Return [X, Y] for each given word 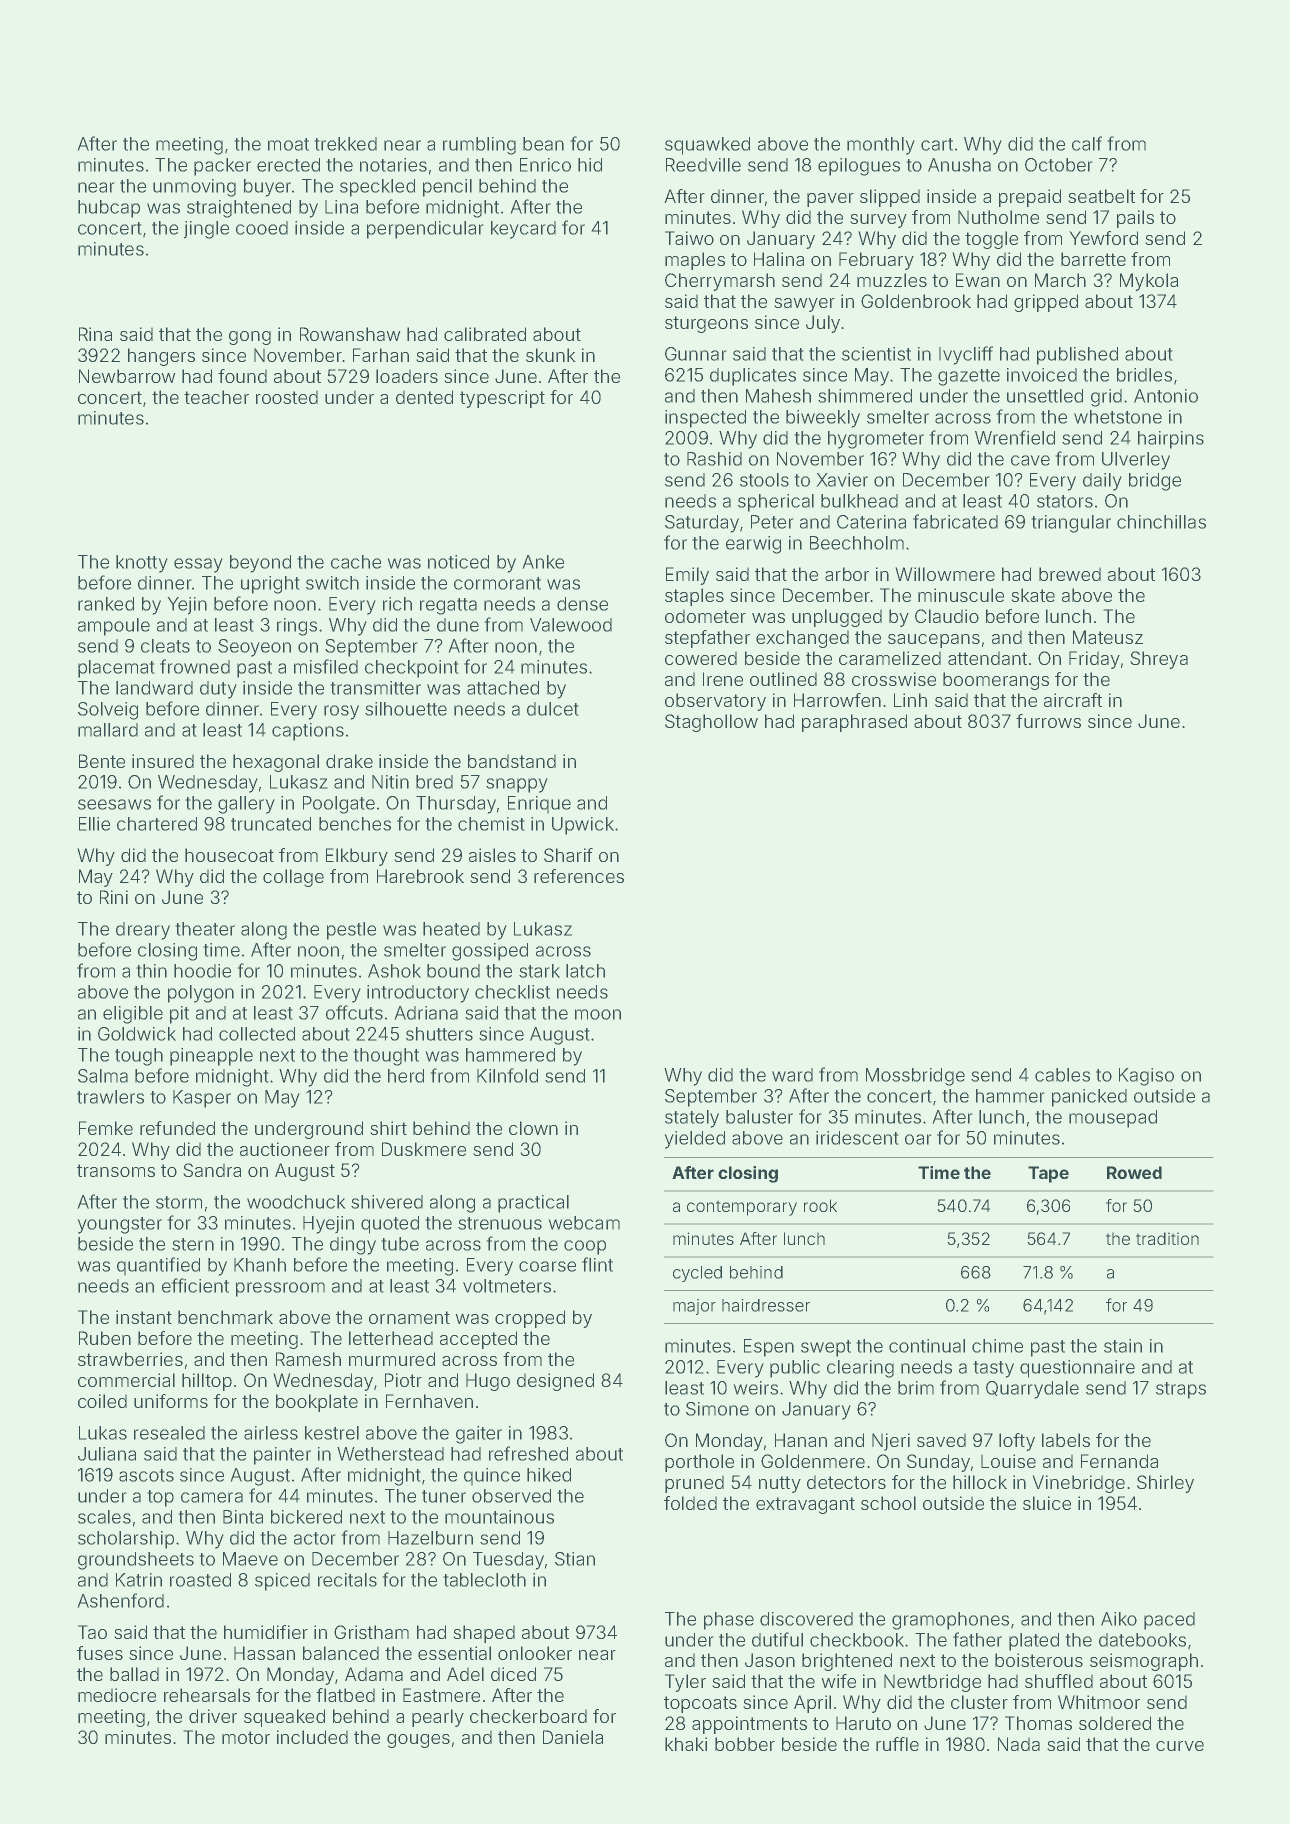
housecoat [229, 855]
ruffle [897, 1744]
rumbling [479, 146]
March [1060, 280]
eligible [133, 1015]
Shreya [1159, 660]
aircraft [1073, 700]
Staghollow [711, 723]
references [579, 876]
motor [246, 1737]
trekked [346, 144]
